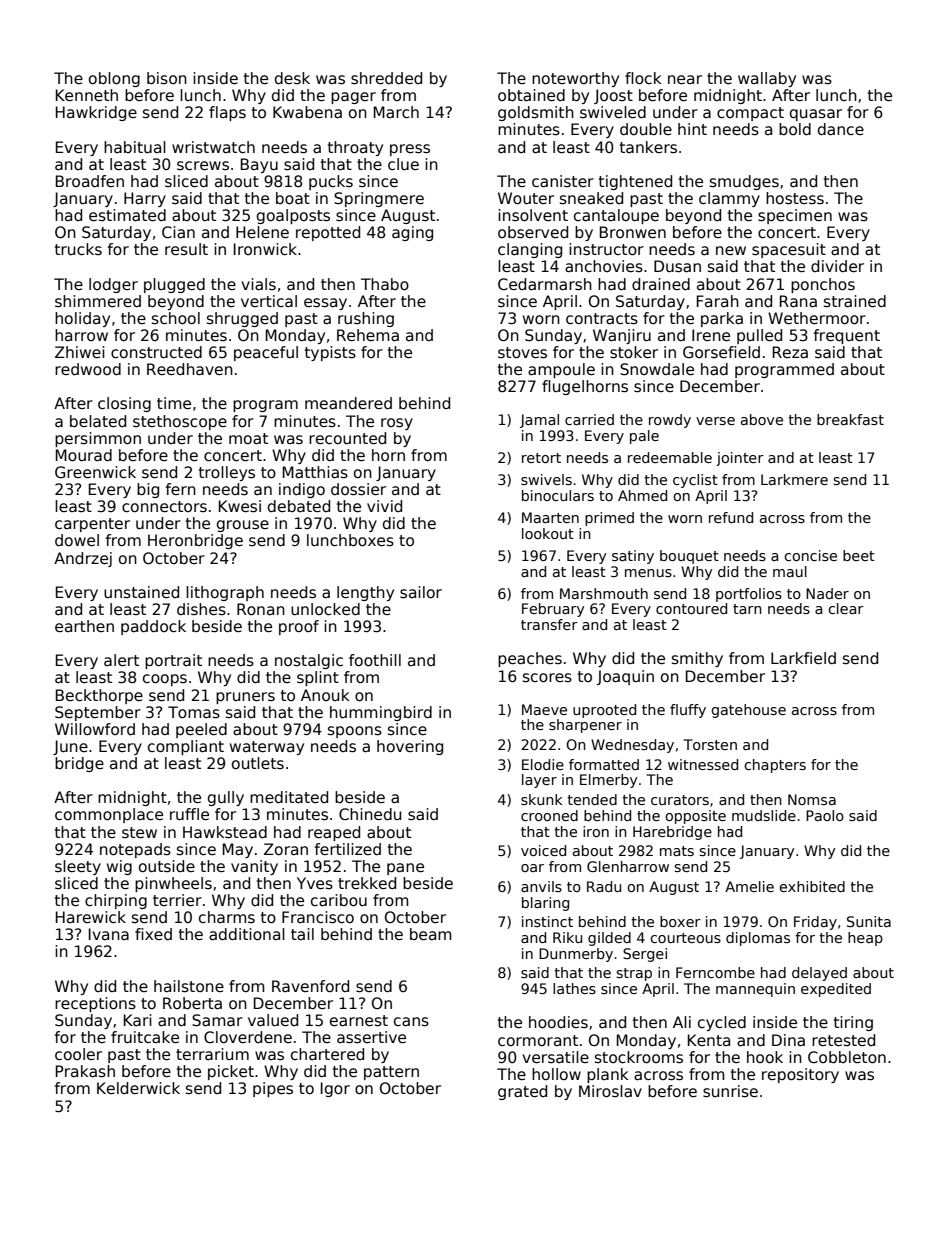 The width and height of the screenshot is (952, 1233). What do you see at coordinates (78, 1054) in the screenshot?
I see `cooler` at bounding box center [78, 1054].
